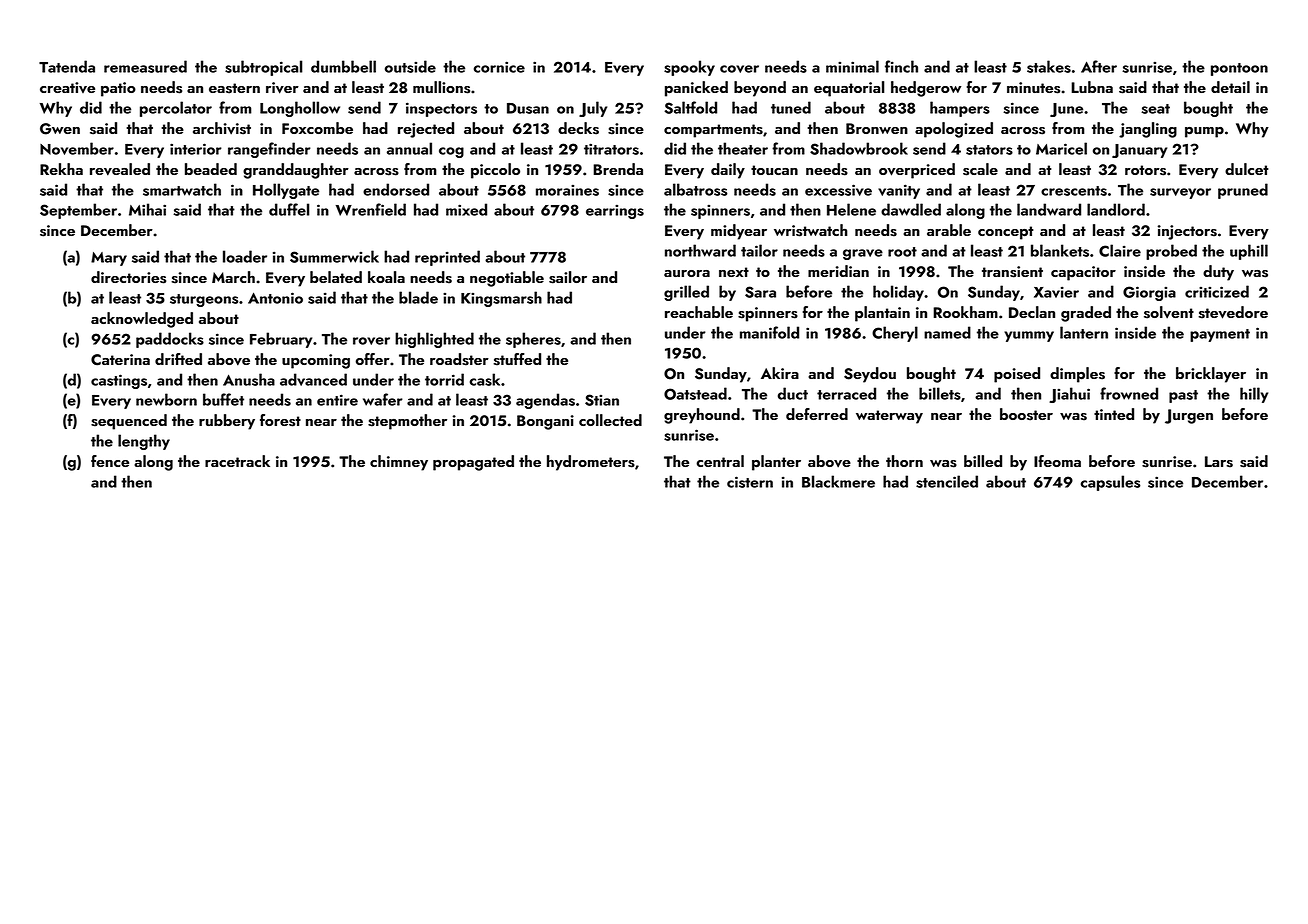 This screenshot has width=1308, height=924. I want to click on stenciled, so click(947, 481).
